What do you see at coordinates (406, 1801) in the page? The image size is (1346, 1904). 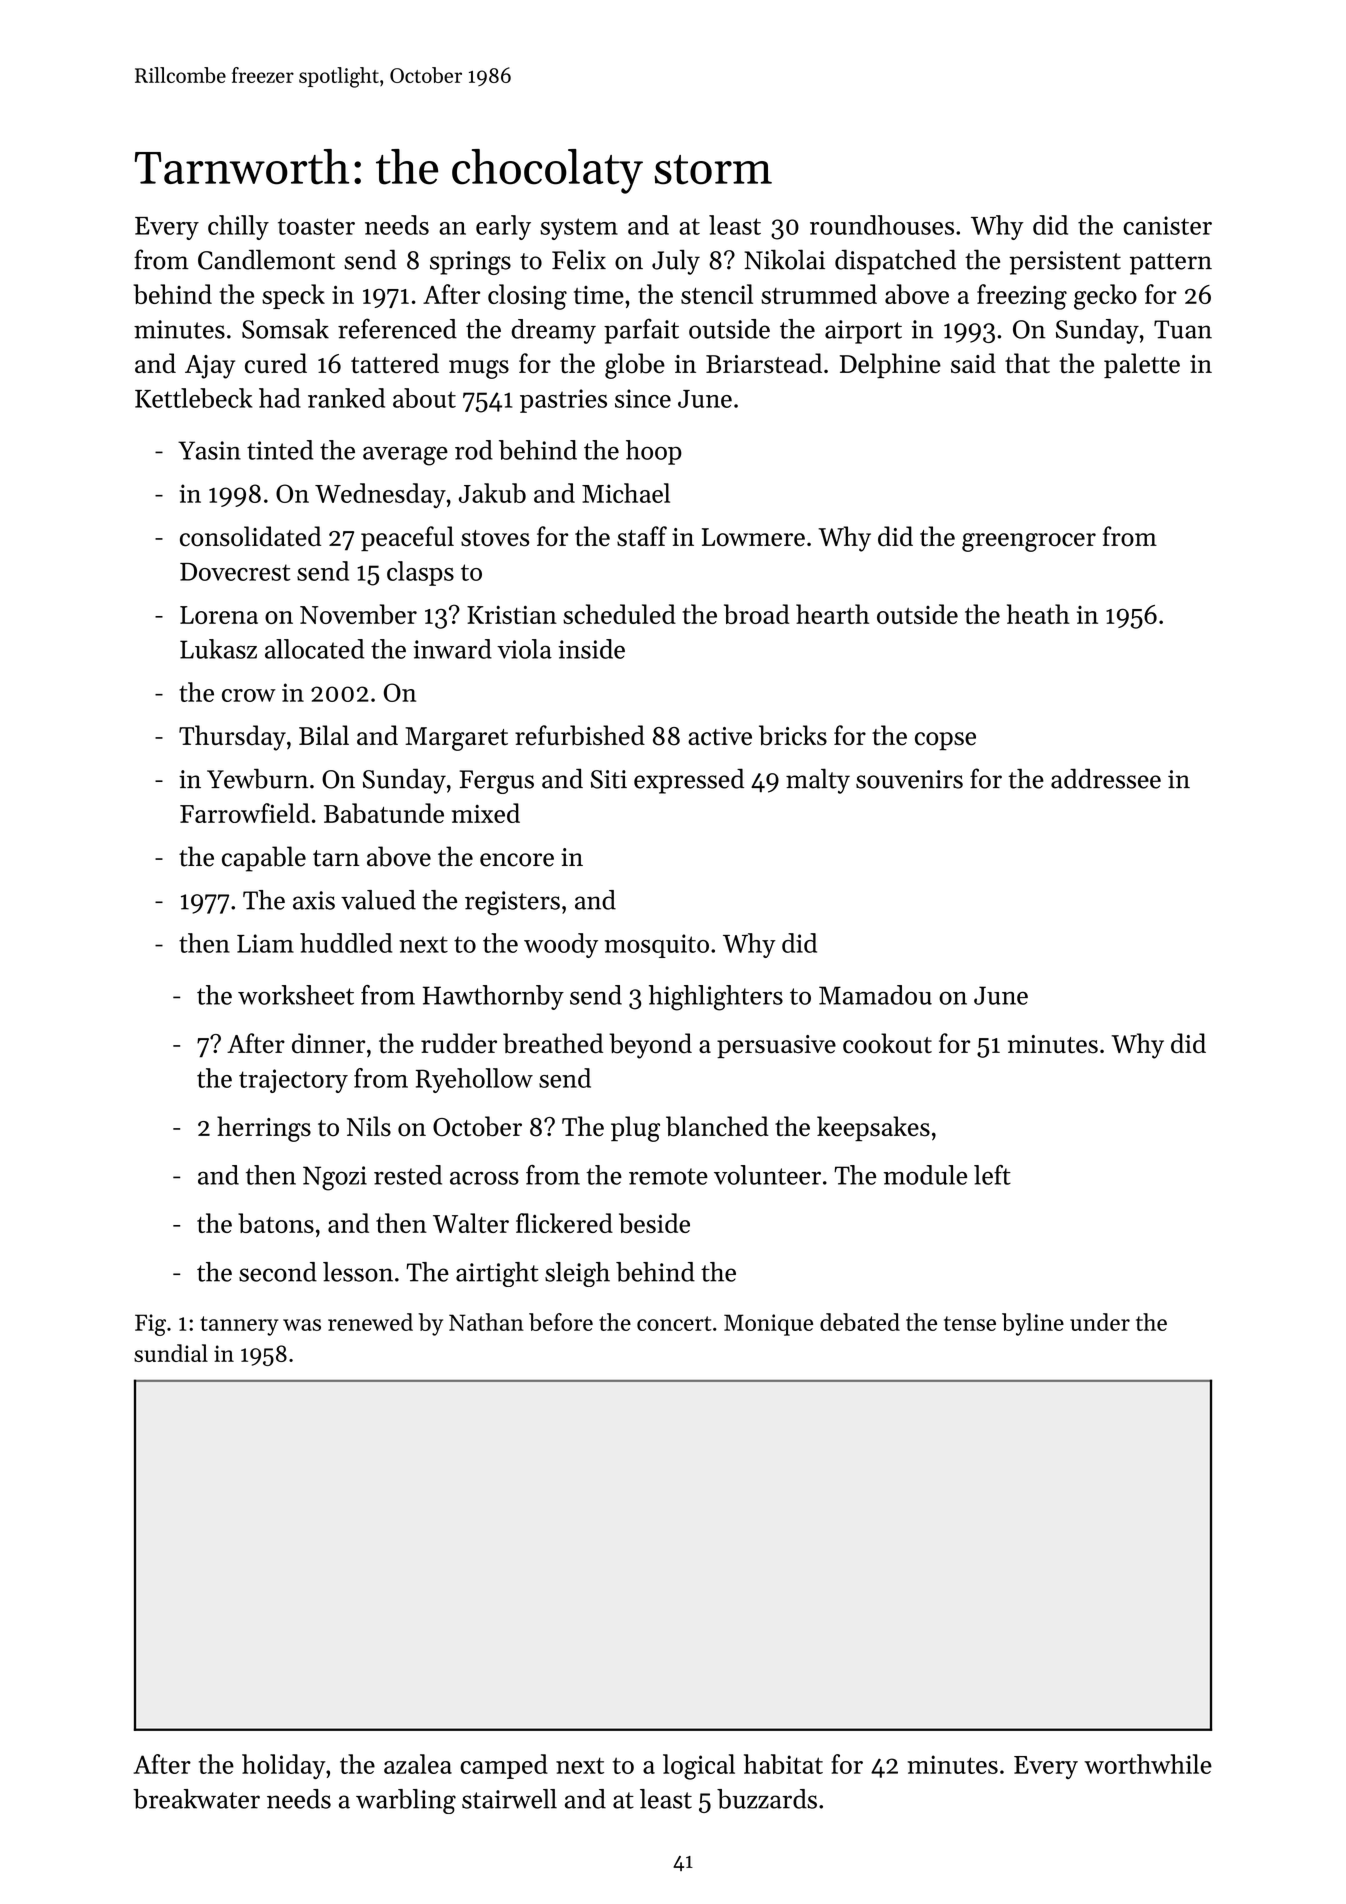 I see `warbling` at bounding box center [406, 1801].
